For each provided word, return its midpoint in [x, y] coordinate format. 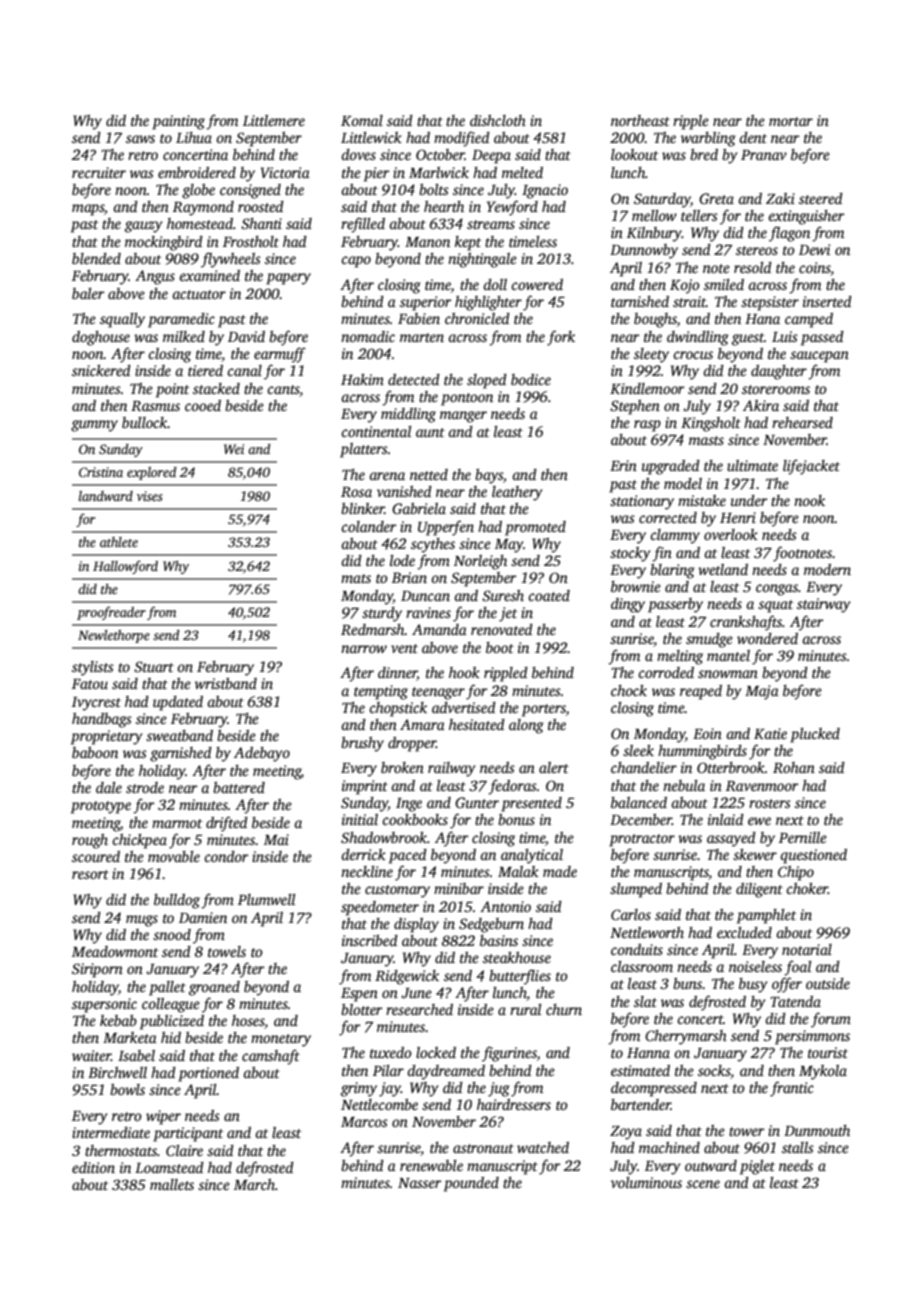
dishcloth [498, 120]
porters [544, 710]
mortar [791, 121]
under [749, 500]
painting [178, 122]
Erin [623, 465]
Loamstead [169, 1167]
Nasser [419, 1183]
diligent [759, 890]
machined [669, 1147]
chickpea [139, 841]
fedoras [512, 787]
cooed [203, 405]
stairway [824, 605]
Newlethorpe [114, 636]
